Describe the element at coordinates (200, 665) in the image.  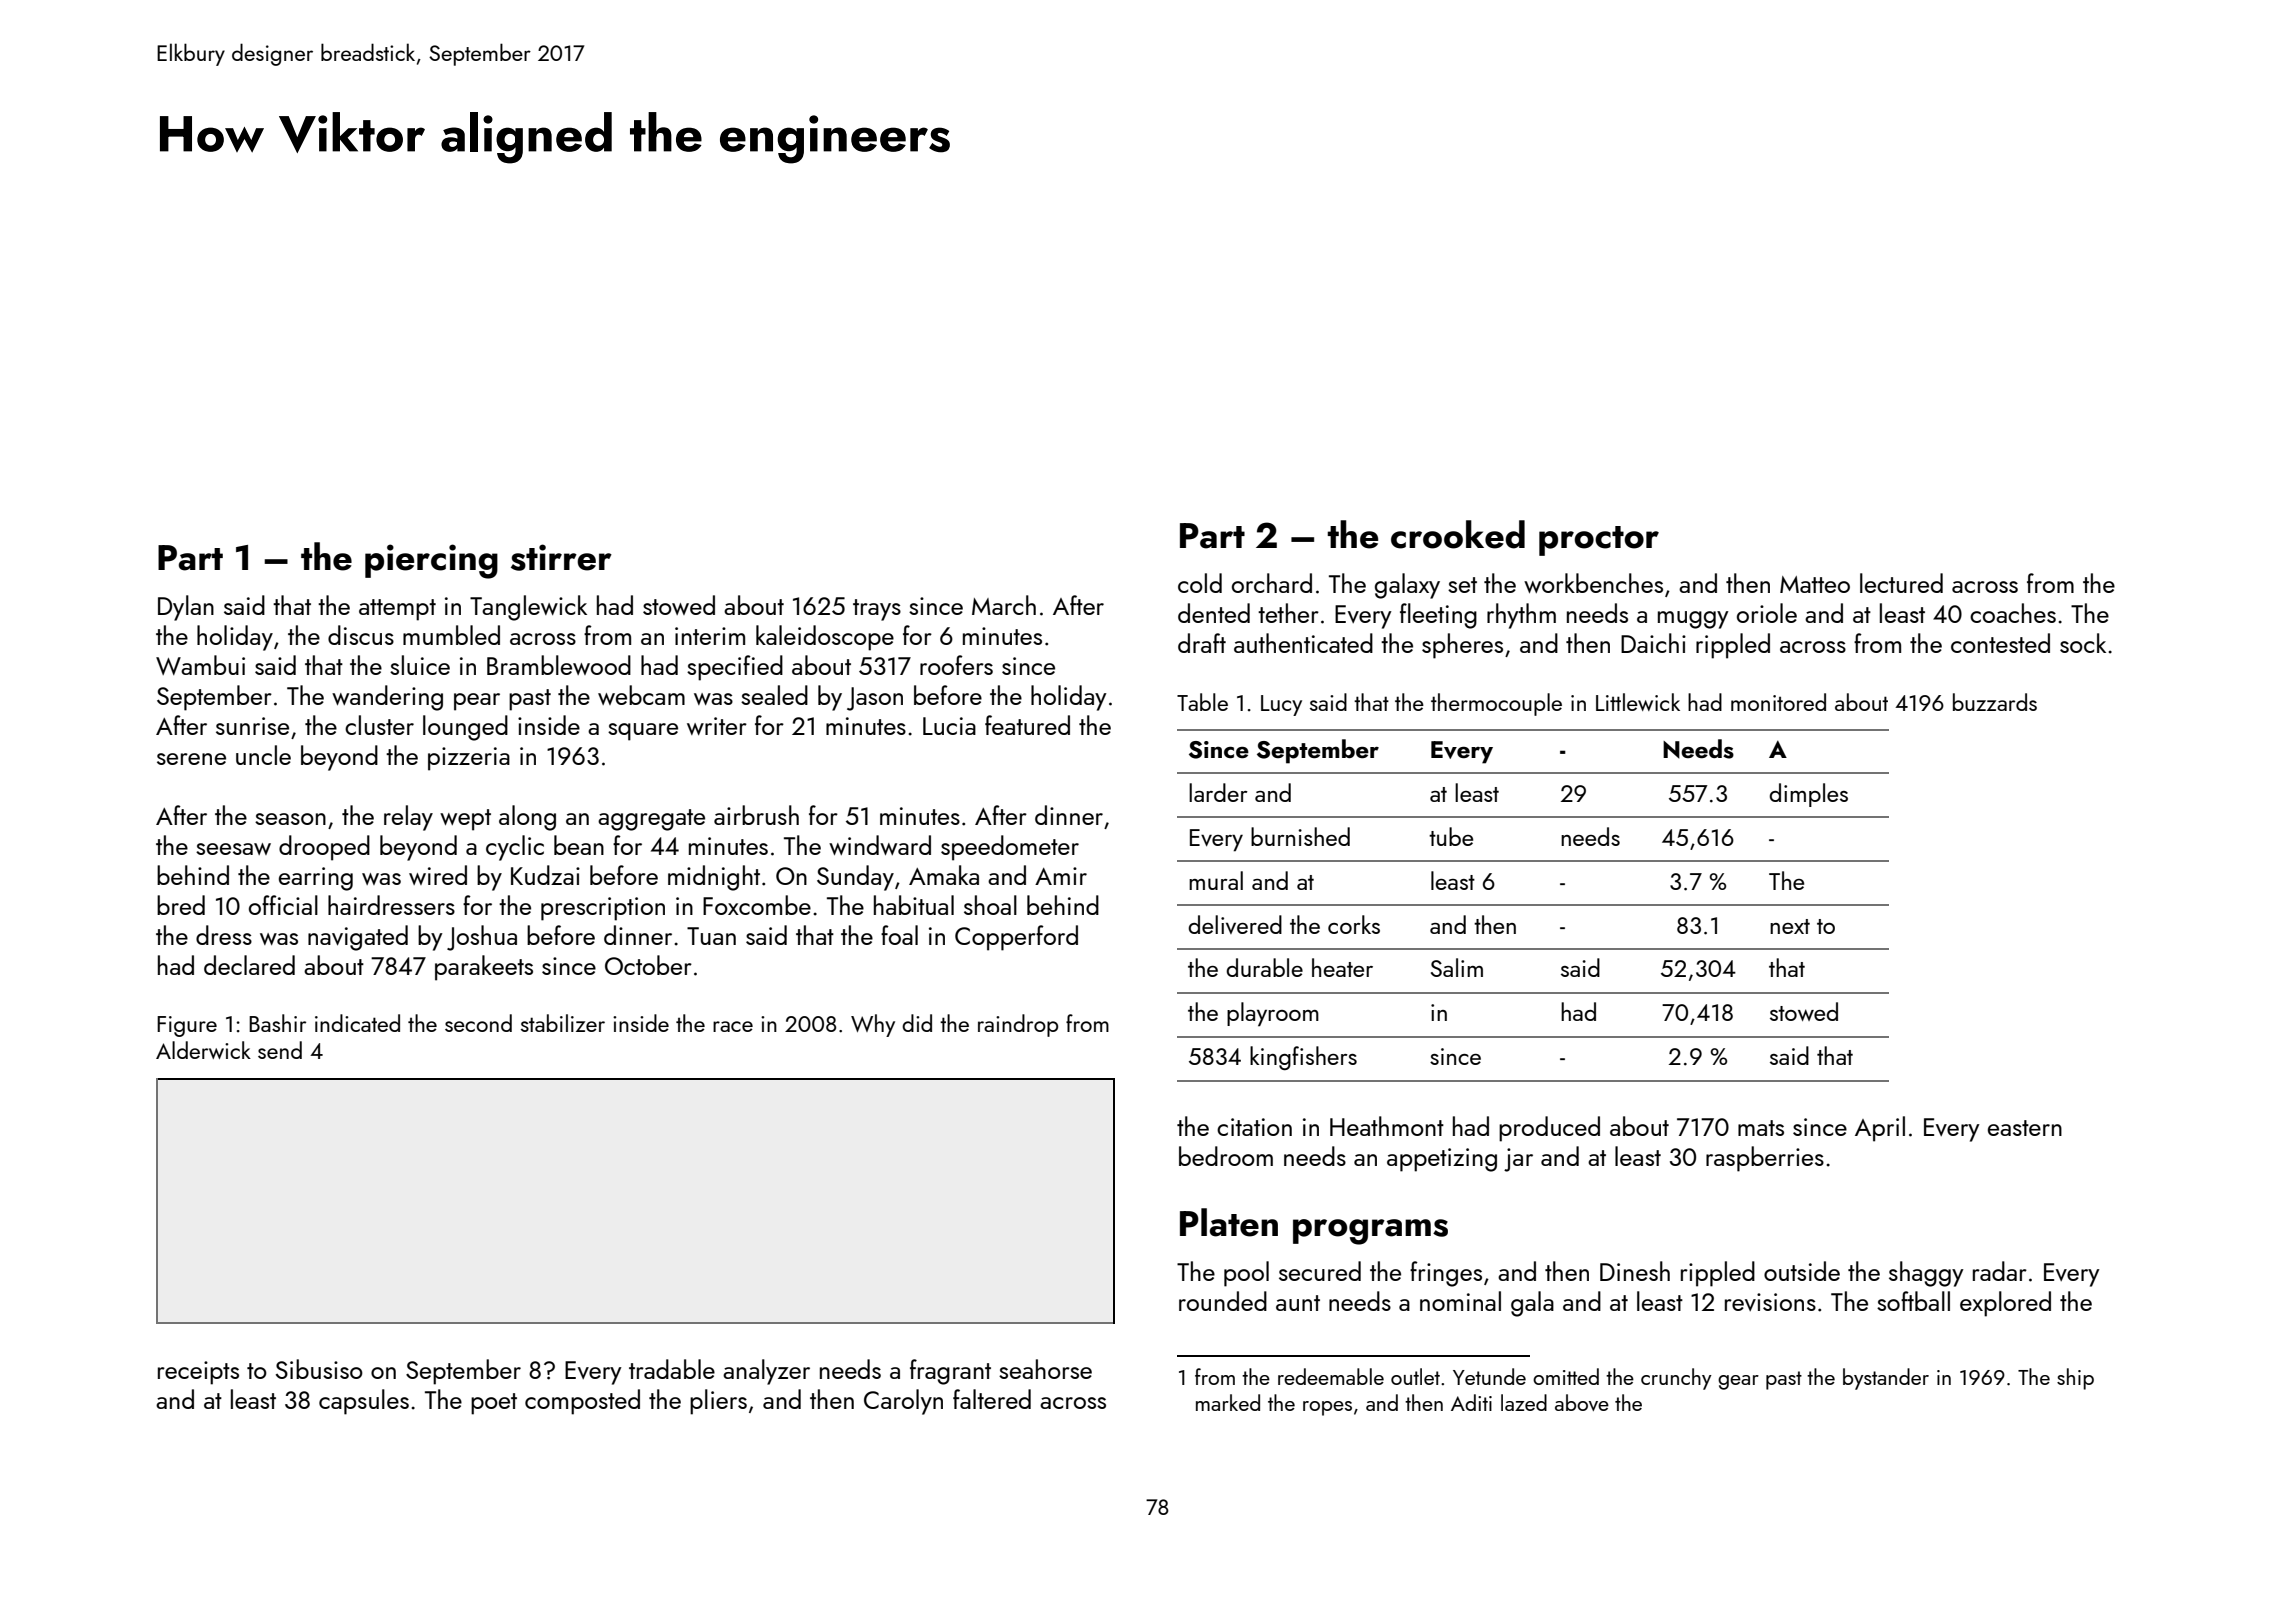
I see `Wambui` at that location.
